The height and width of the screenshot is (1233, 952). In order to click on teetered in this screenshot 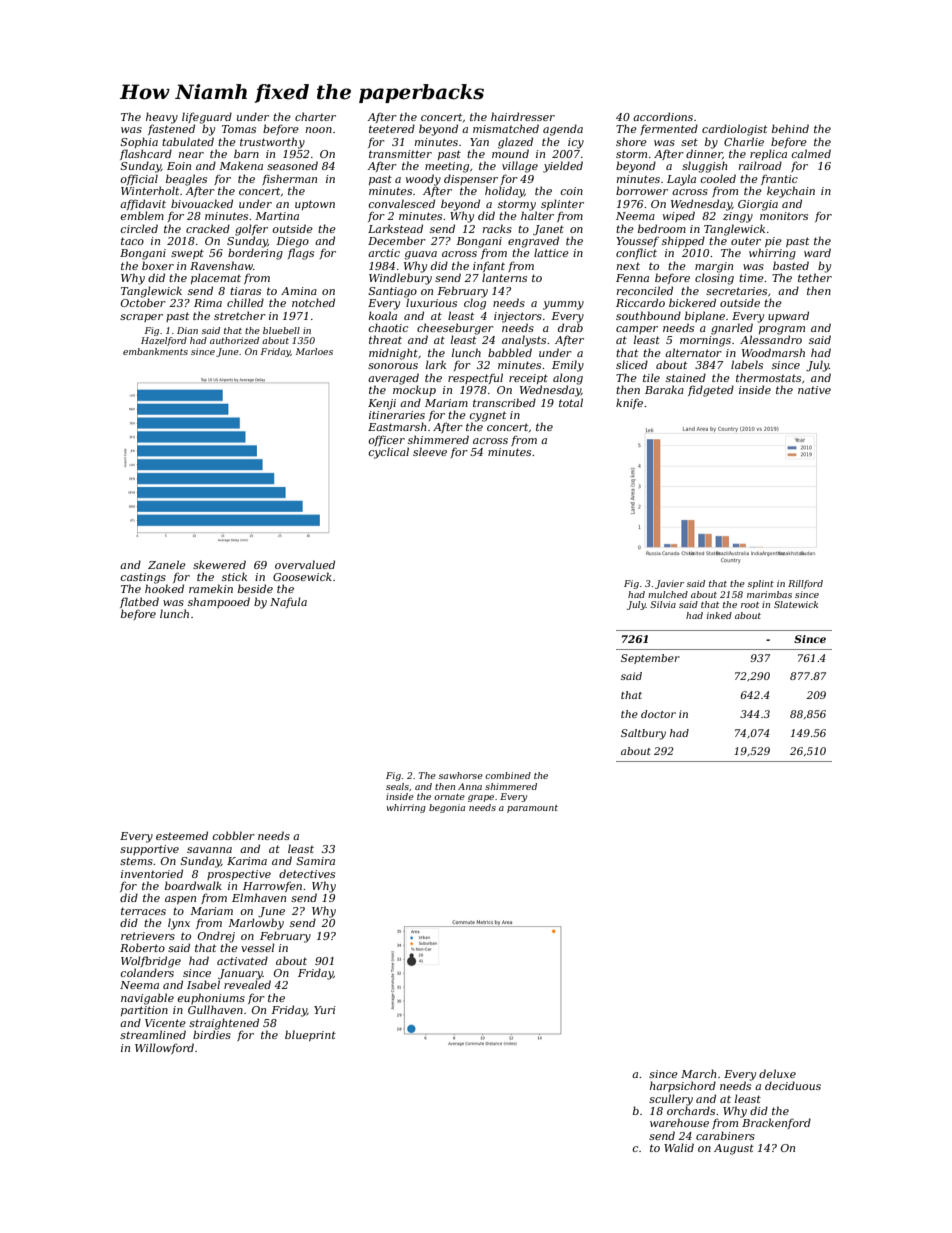, I will do `click(392, 128)`.
